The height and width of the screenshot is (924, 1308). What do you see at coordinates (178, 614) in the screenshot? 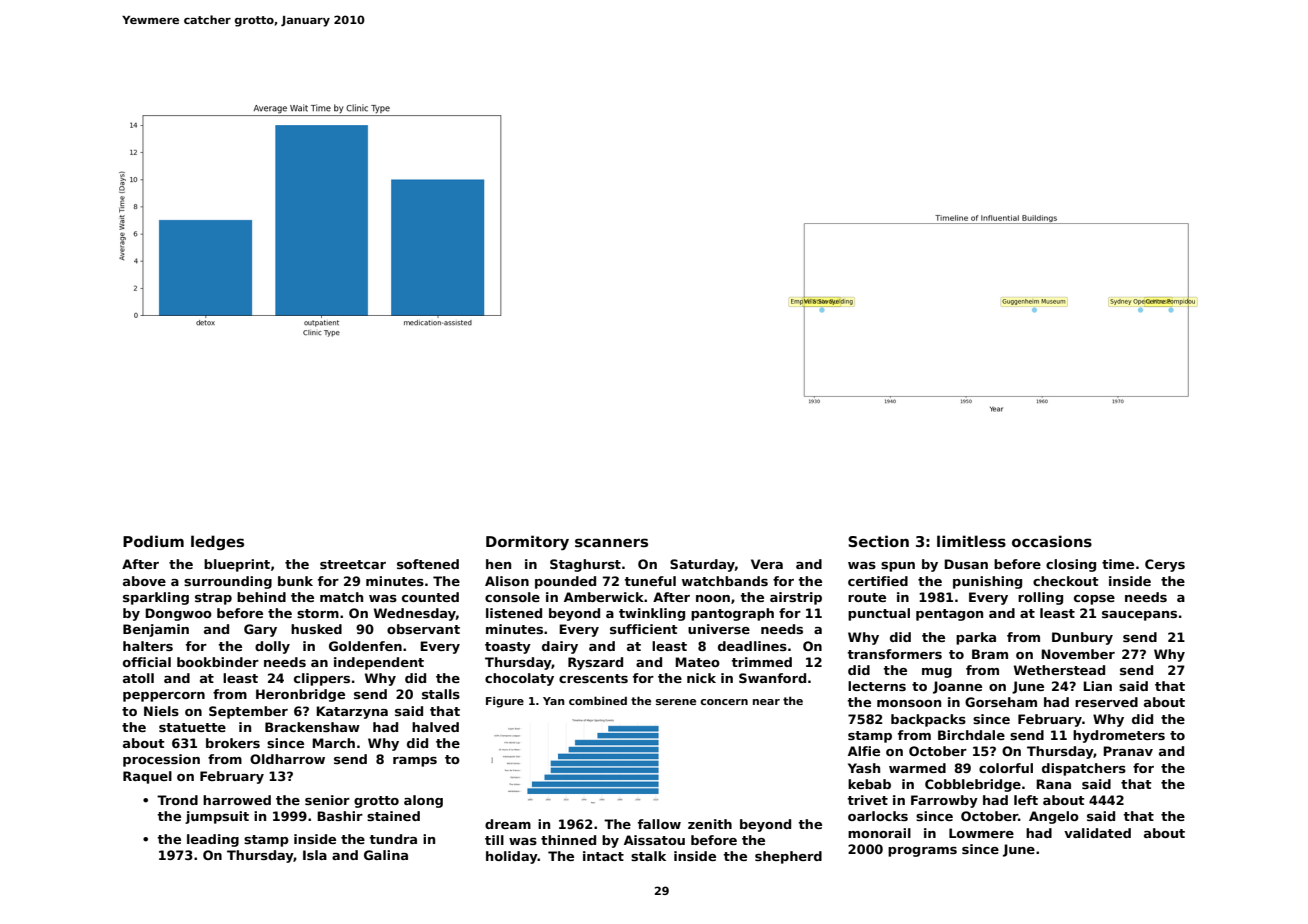
I see `Dongwoo` at bounding box center [178, 614].
